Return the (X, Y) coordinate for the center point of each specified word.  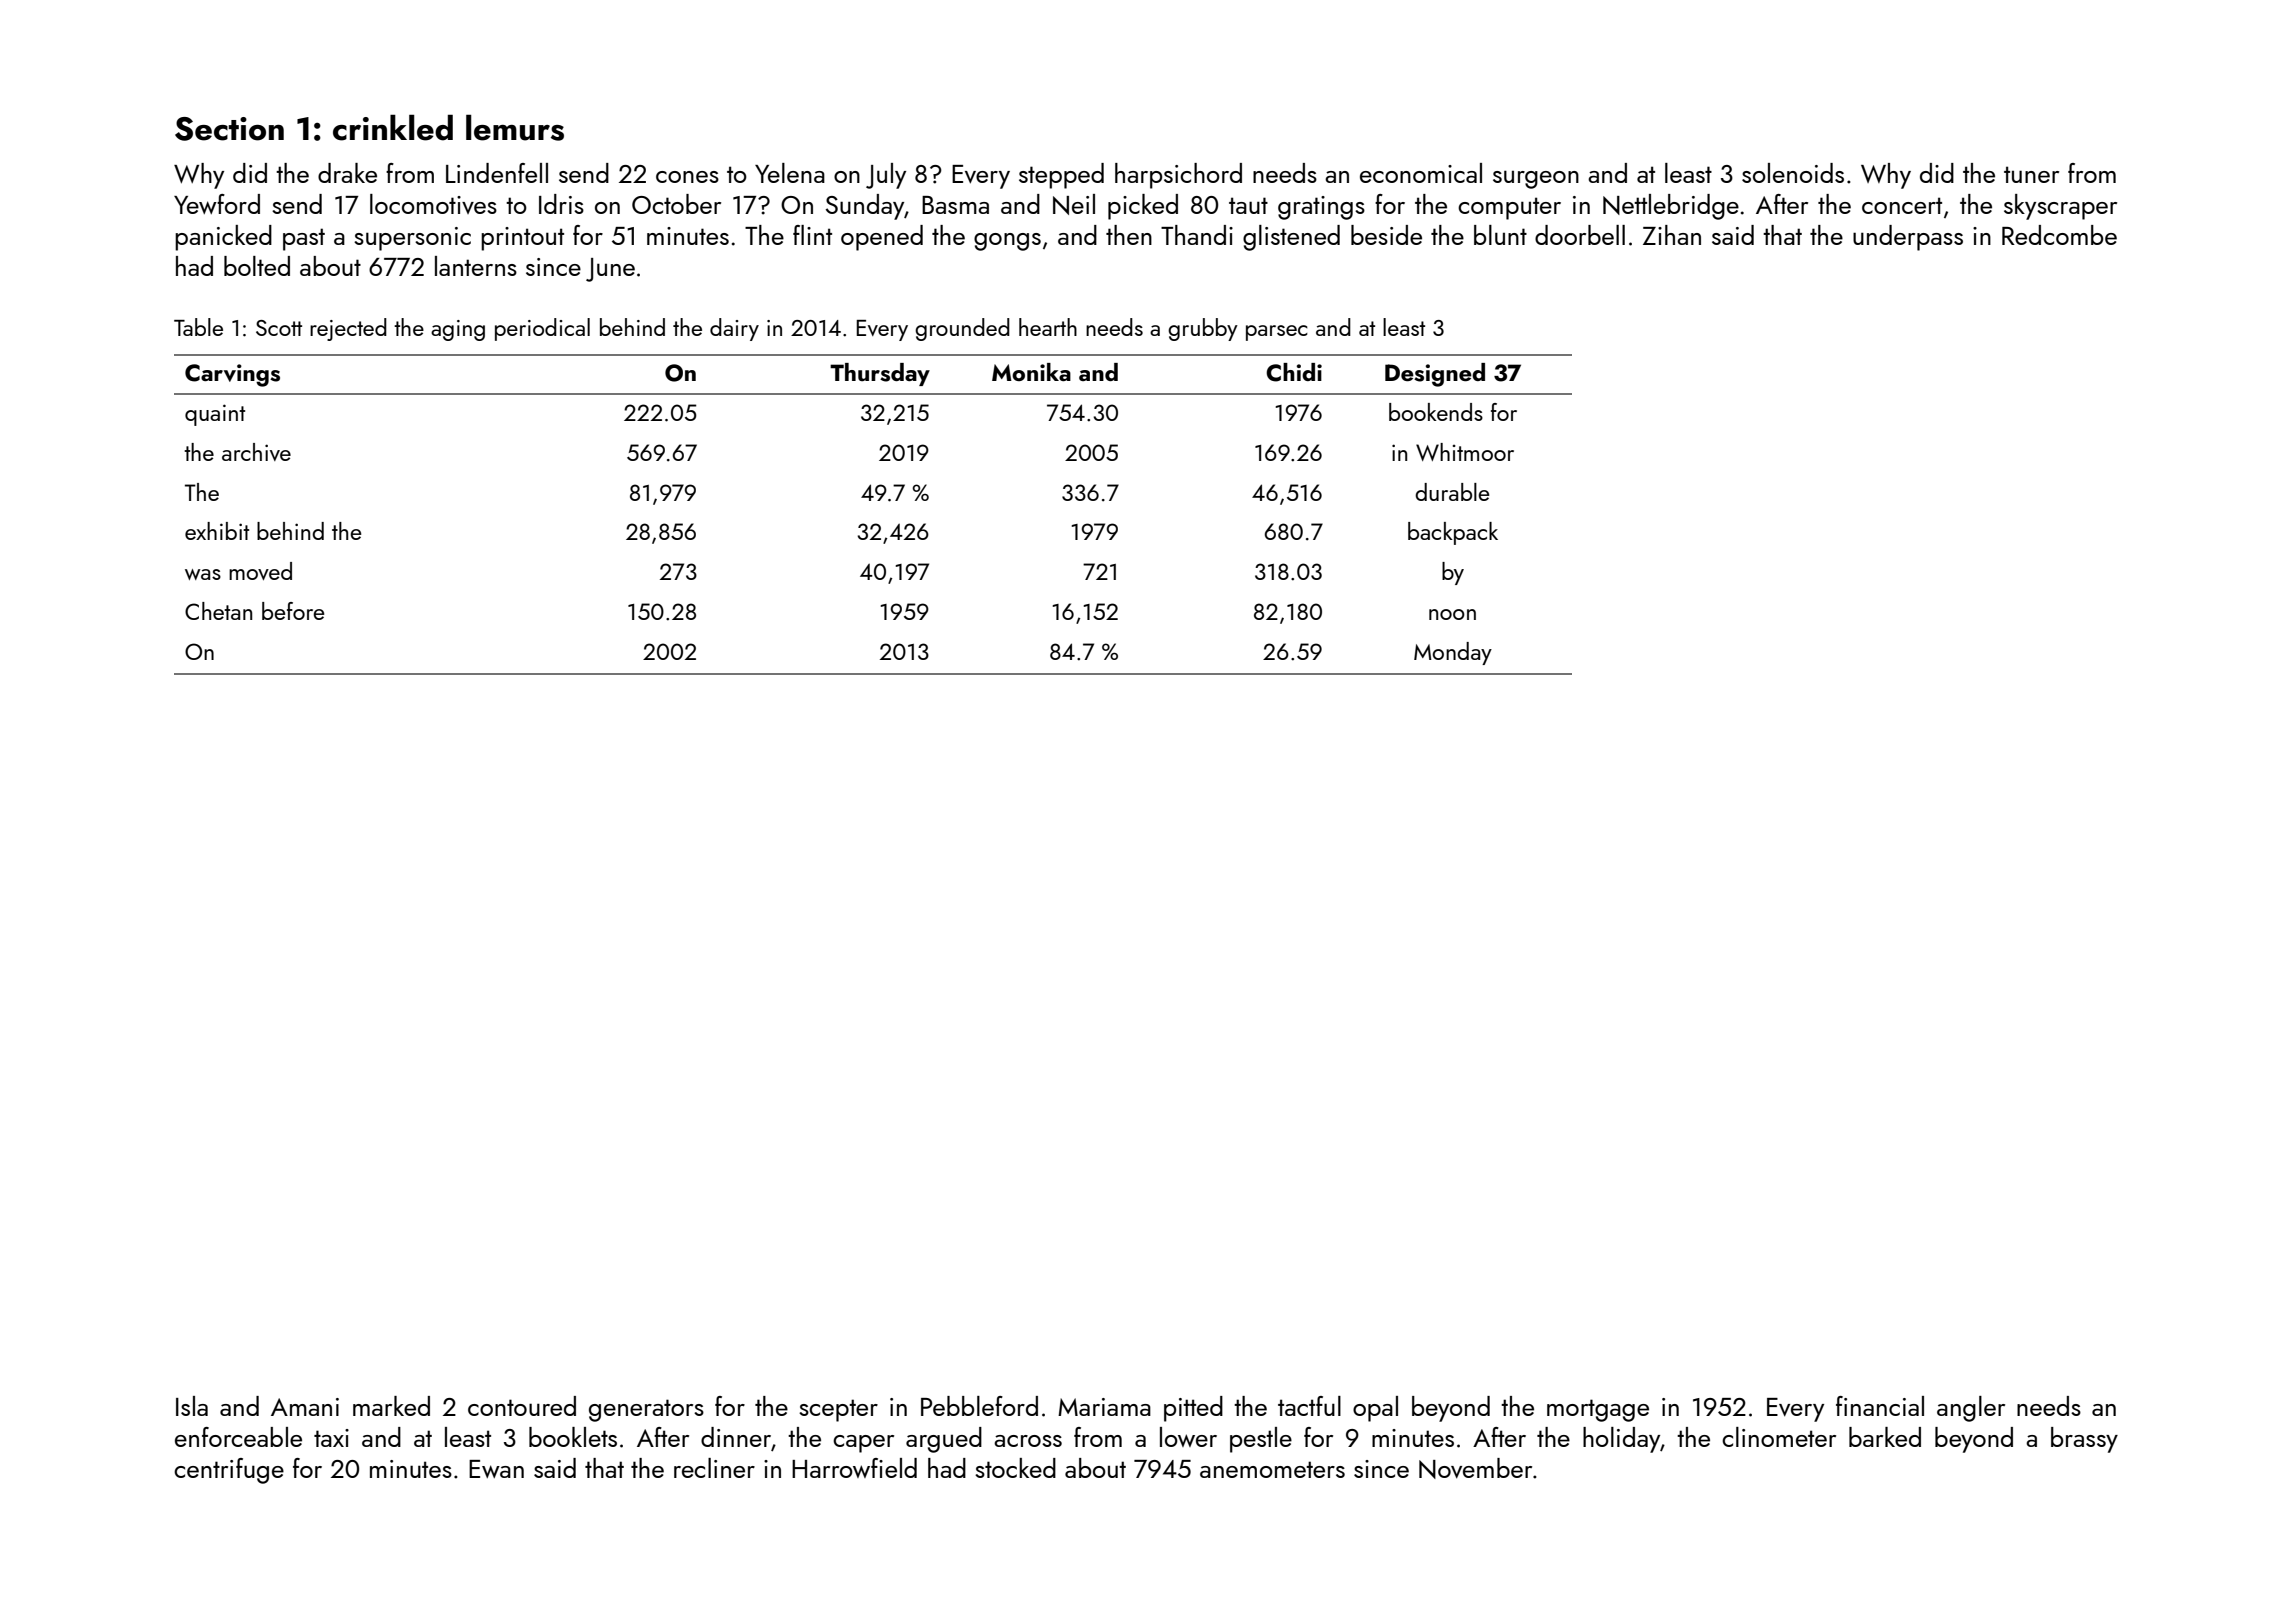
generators (646, 1410)
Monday (1453, 653)
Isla (192, 1406)
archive (256, 452)
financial (1880, 1406)
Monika (1031, 372)
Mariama (1104, 1407)
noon (1452, 614)
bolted (257, 266)
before (293, 611)
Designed (1435, 375)
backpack (1453, 533)
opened (882, 238)
